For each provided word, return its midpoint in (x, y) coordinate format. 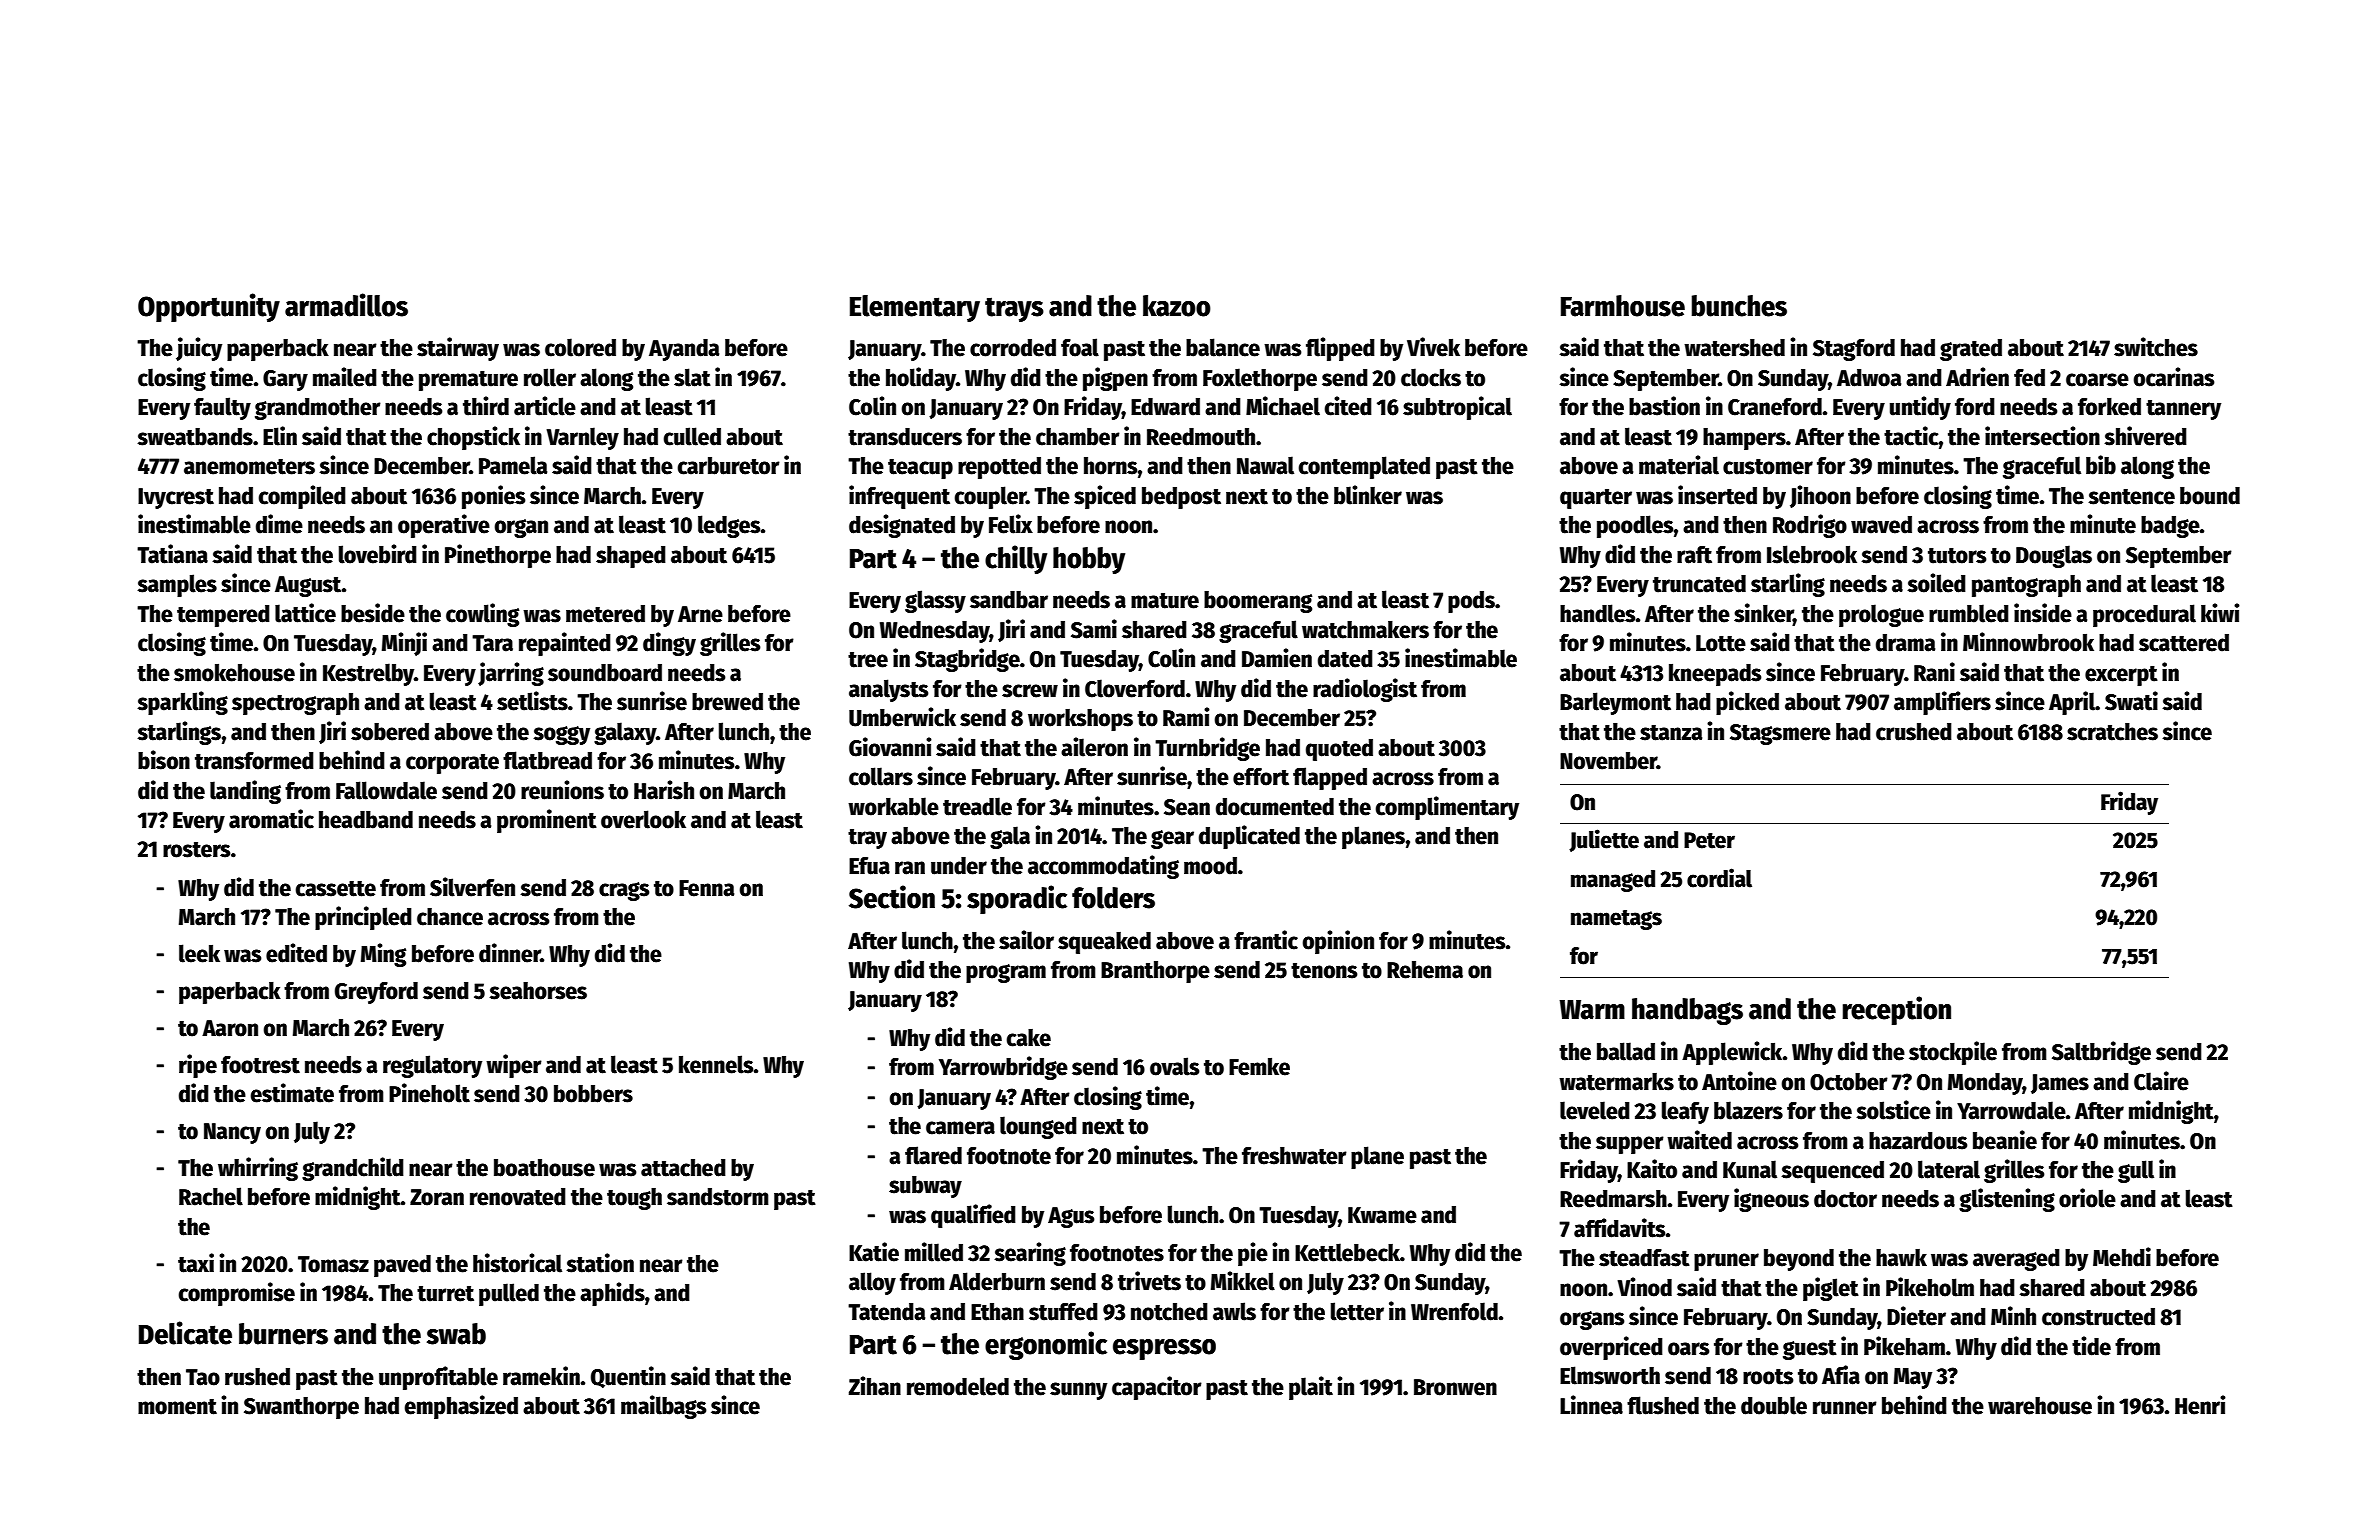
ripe (198, 1066)
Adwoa (1869, 378)
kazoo (1177, 306)
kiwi (2220, 612)
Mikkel (1243, 1281)
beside (373, 613)
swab (456, 1334)
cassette (336, 889)
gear (1172, 839)
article (545, 406)
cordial (1719, 878)
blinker (1368, 495)
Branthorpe (1155, 972)
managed (1613, 881)
